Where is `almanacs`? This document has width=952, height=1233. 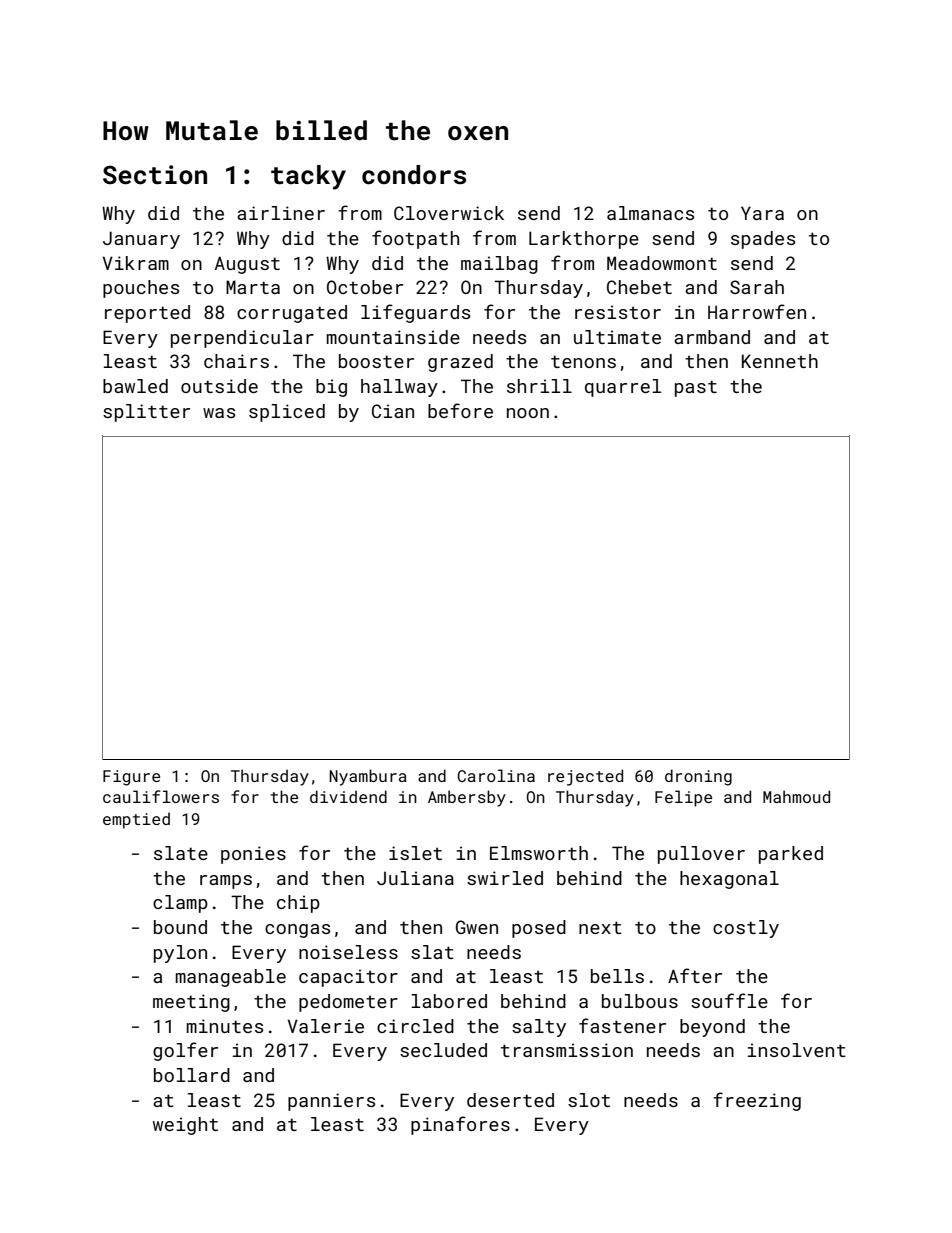
almanacs is located at coordinates (650, 213).
